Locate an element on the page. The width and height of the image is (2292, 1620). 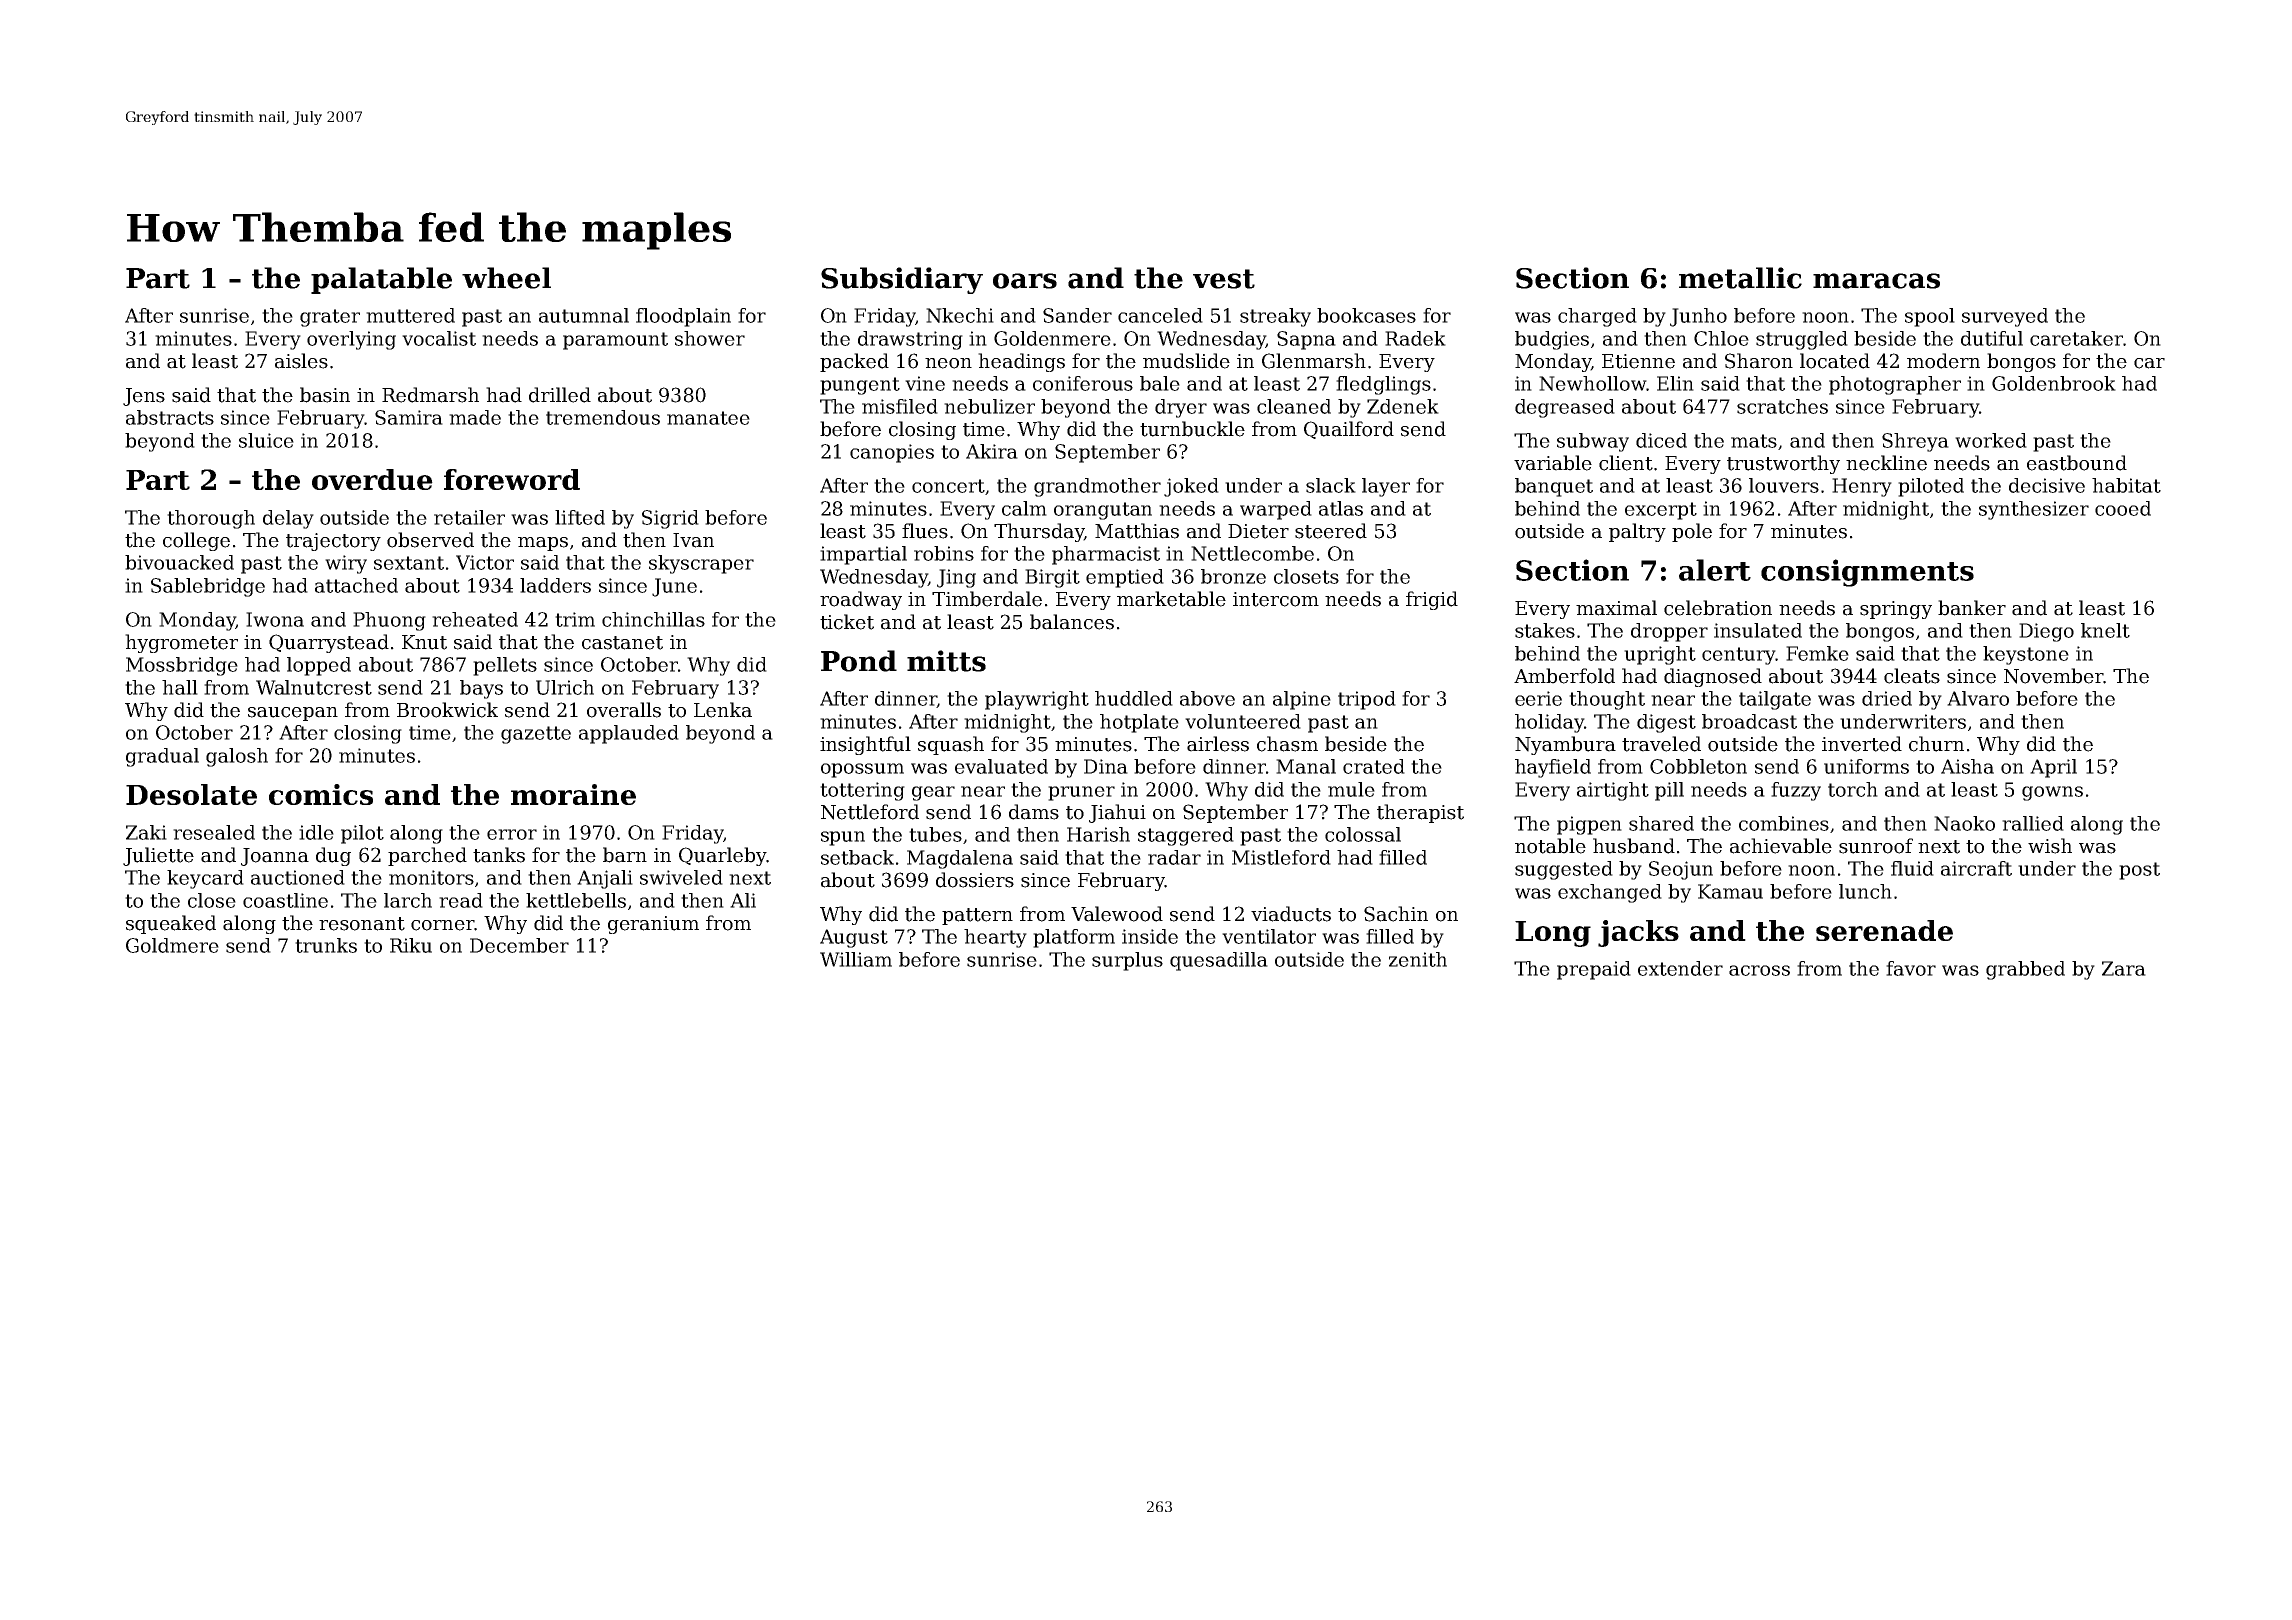
favor is located at coordinates (1911, 968).
